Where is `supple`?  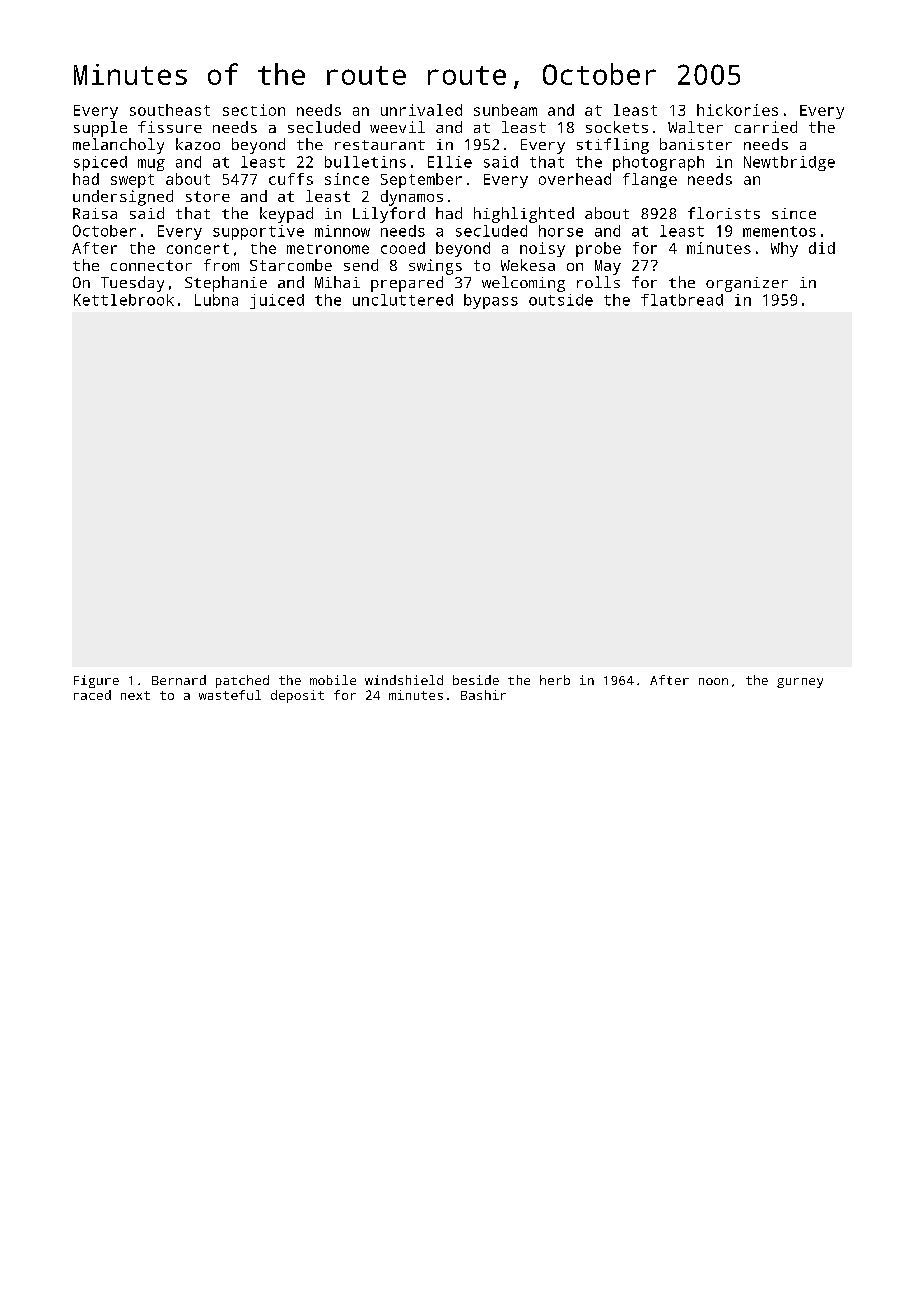
supple is located at coordinates (100, 129).
